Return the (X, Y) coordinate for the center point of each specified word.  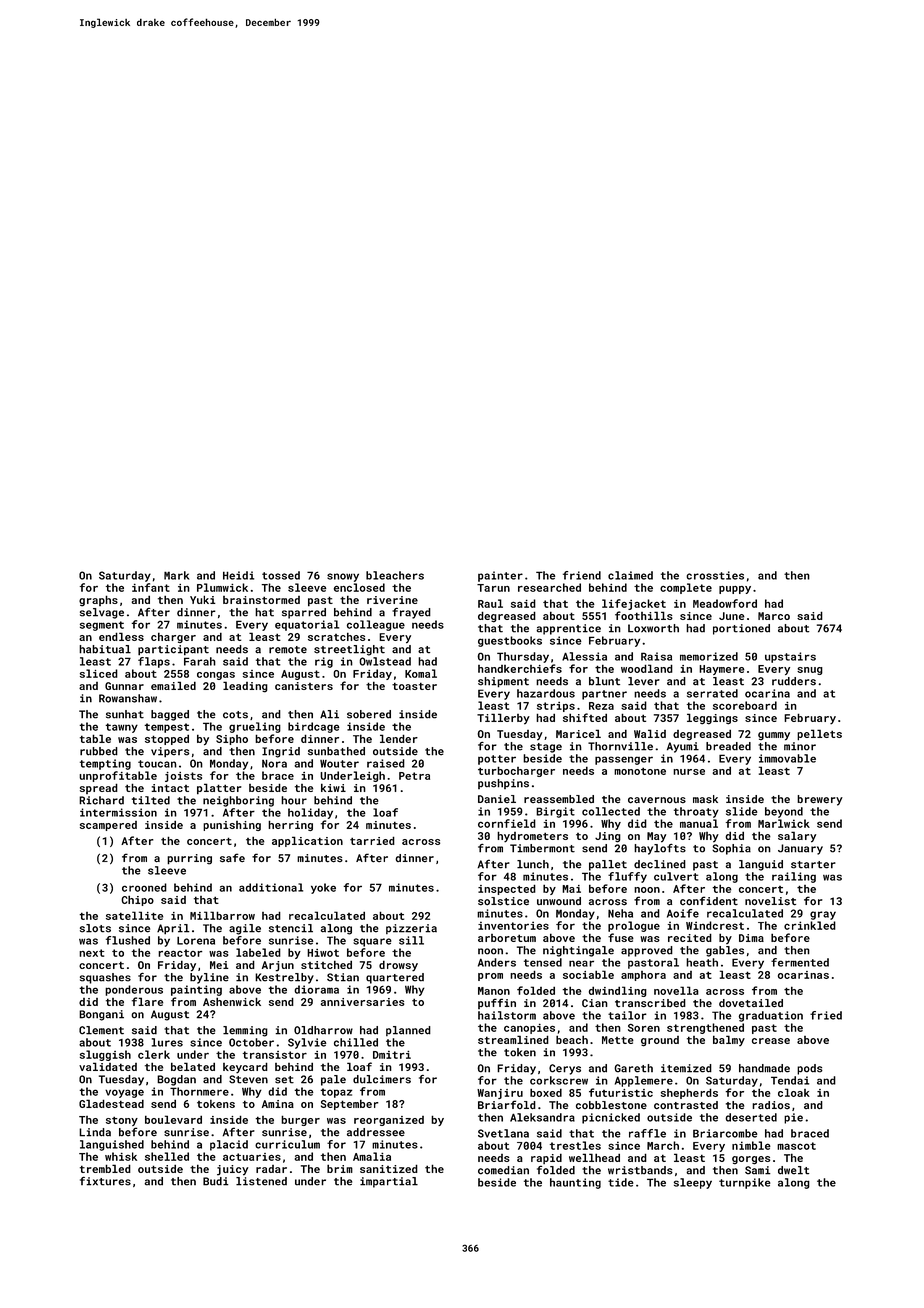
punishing (232, 826)
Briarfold (507, 1104)
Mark (176, 575)
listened (261, 1181)
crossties (715, 575)
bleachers (395, 575)
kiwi (333, 787)
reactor (180, 953)
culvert (676, 876)
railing (794, 877)
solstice (503, 901)
